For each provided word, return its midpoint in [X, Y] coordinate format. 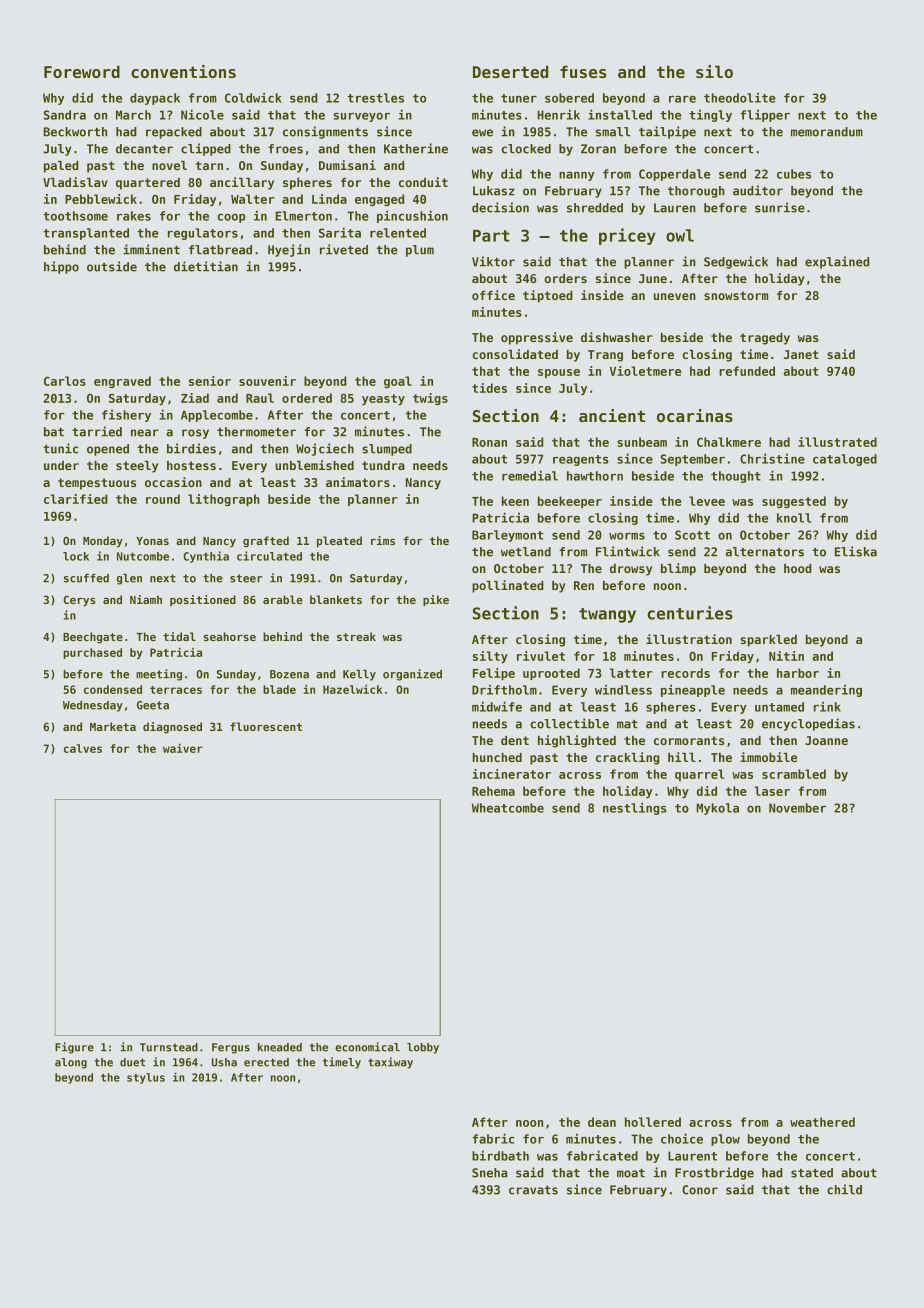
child [844, 1189]
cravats [533, 1190]
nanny [577, 176]
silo [714, 71]
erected [266, 1062]
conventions [183, 71]
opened [108, 450]
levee [707, 501]
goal [398, 382]
